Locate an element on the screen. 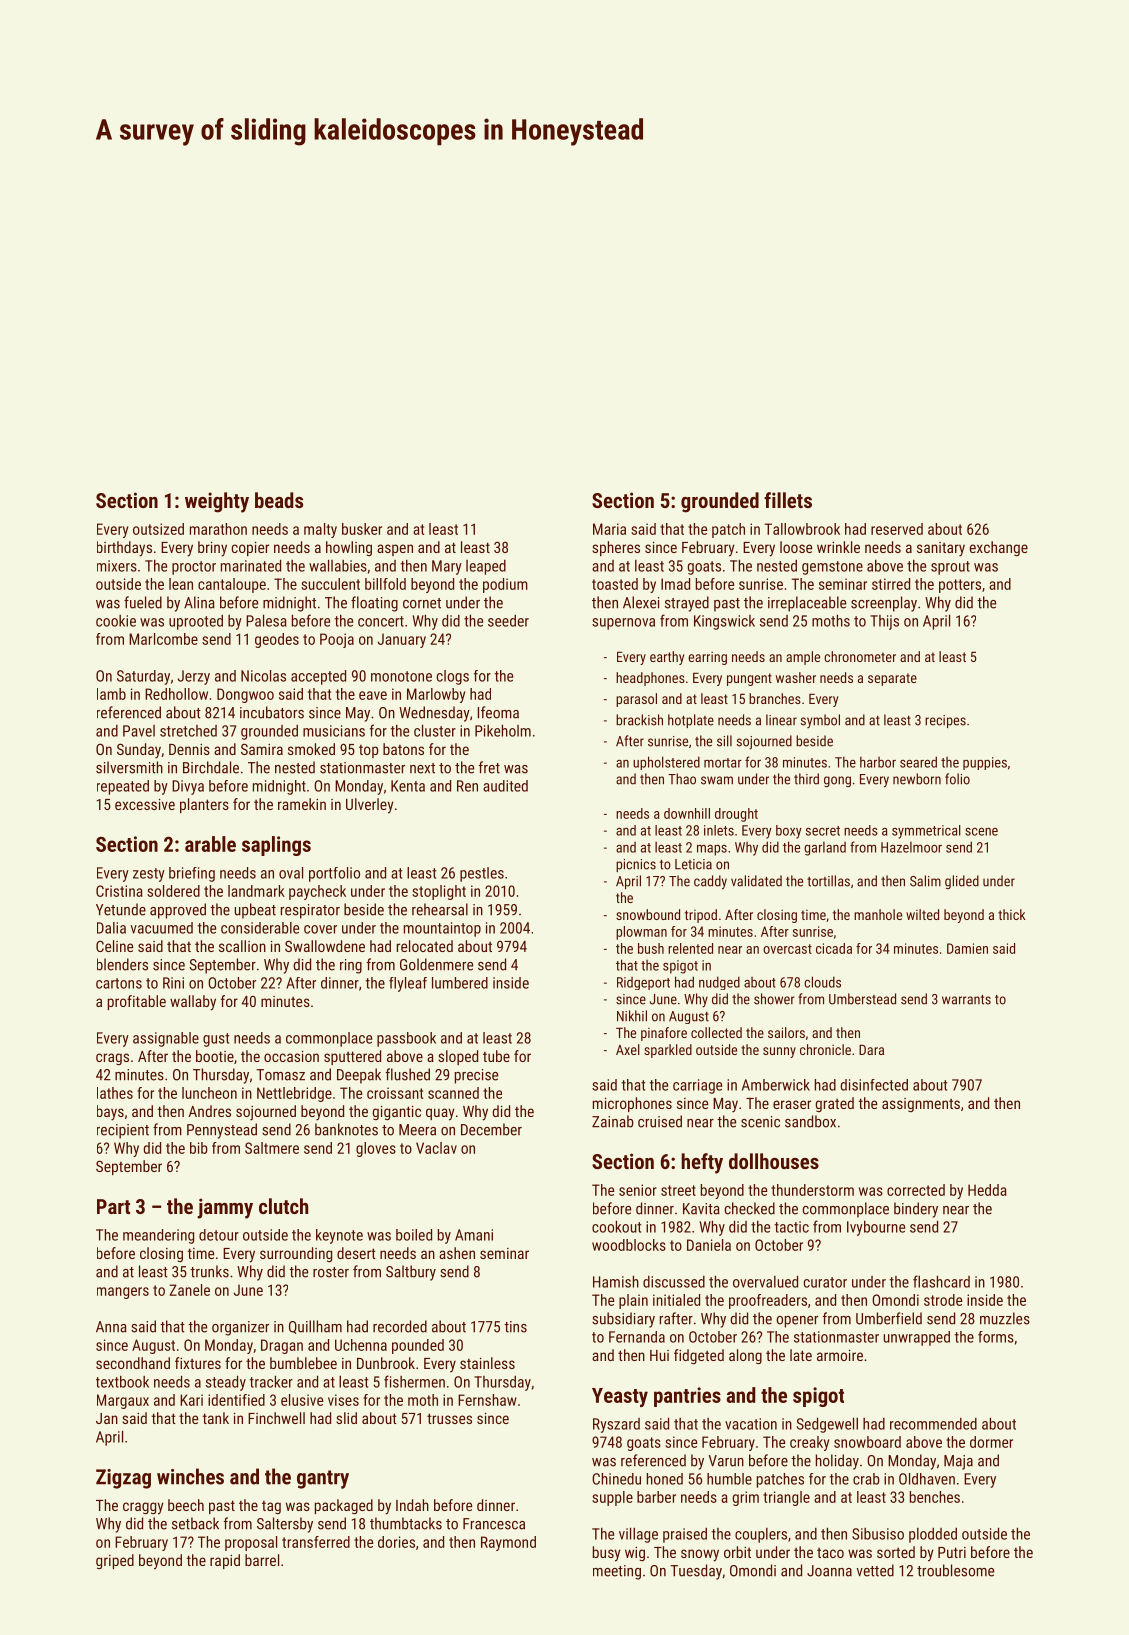  gloves is located at coordinates (376, 1149).
